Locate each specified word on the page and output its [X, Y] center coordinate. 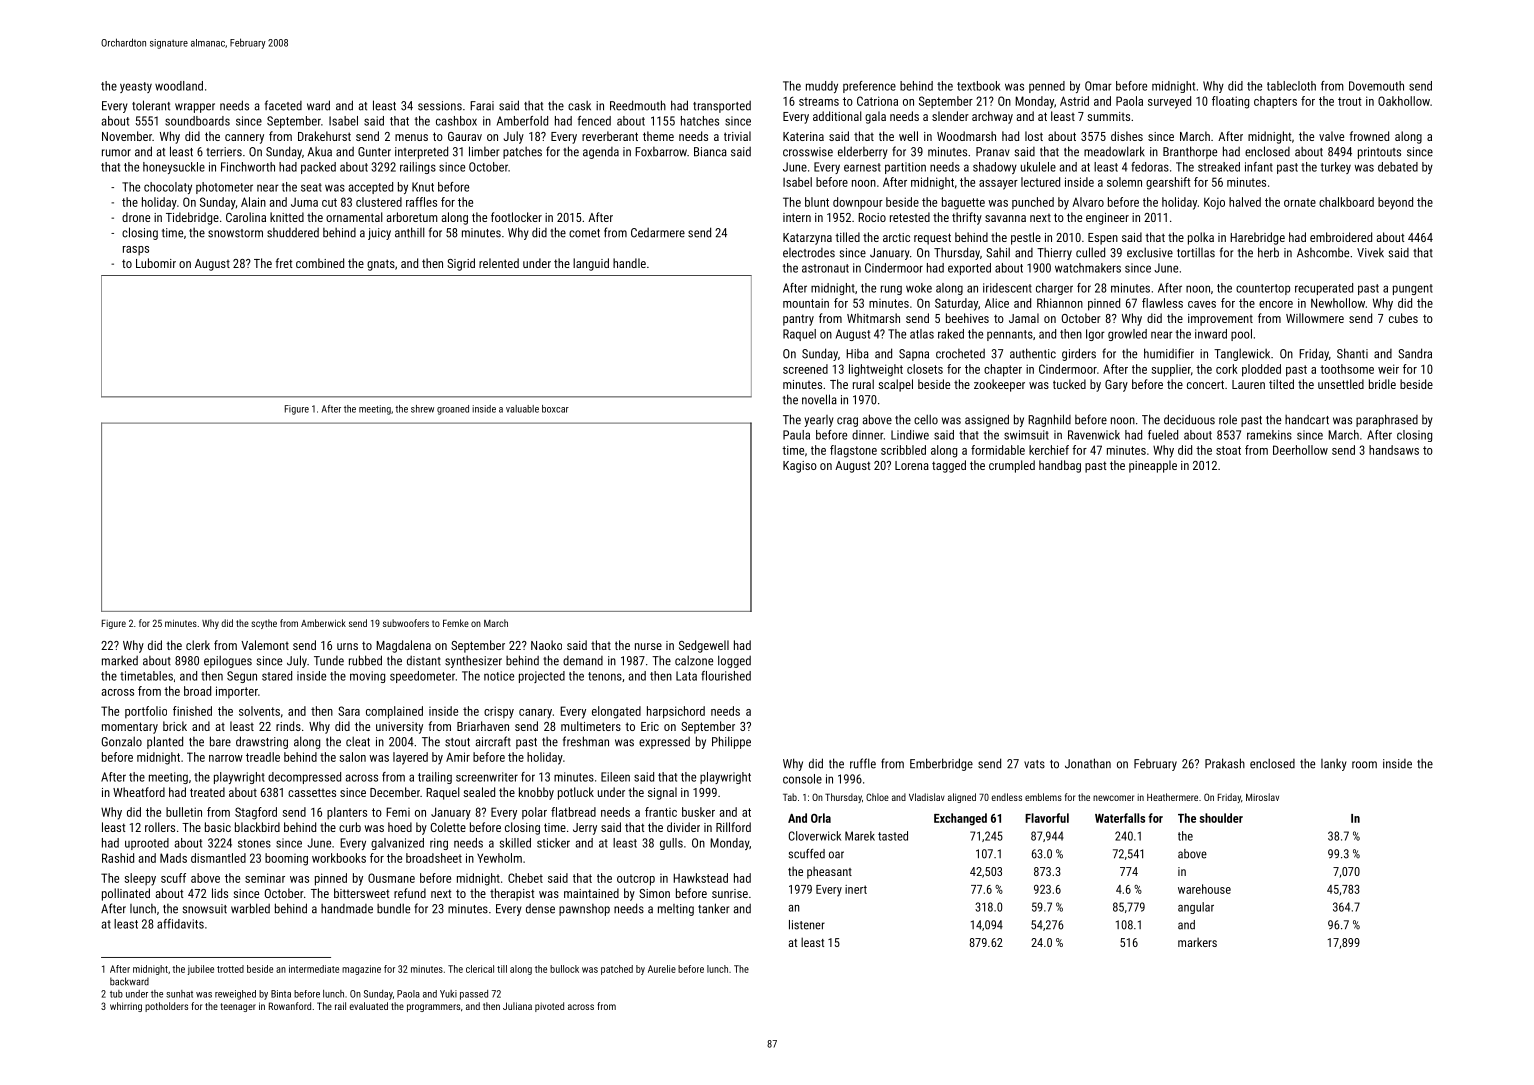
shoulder [1221, 818]
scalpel [895, 385]
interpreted [421, 152]
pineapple [1153, 466]
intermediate [314, 969]
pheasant [829, 873]
